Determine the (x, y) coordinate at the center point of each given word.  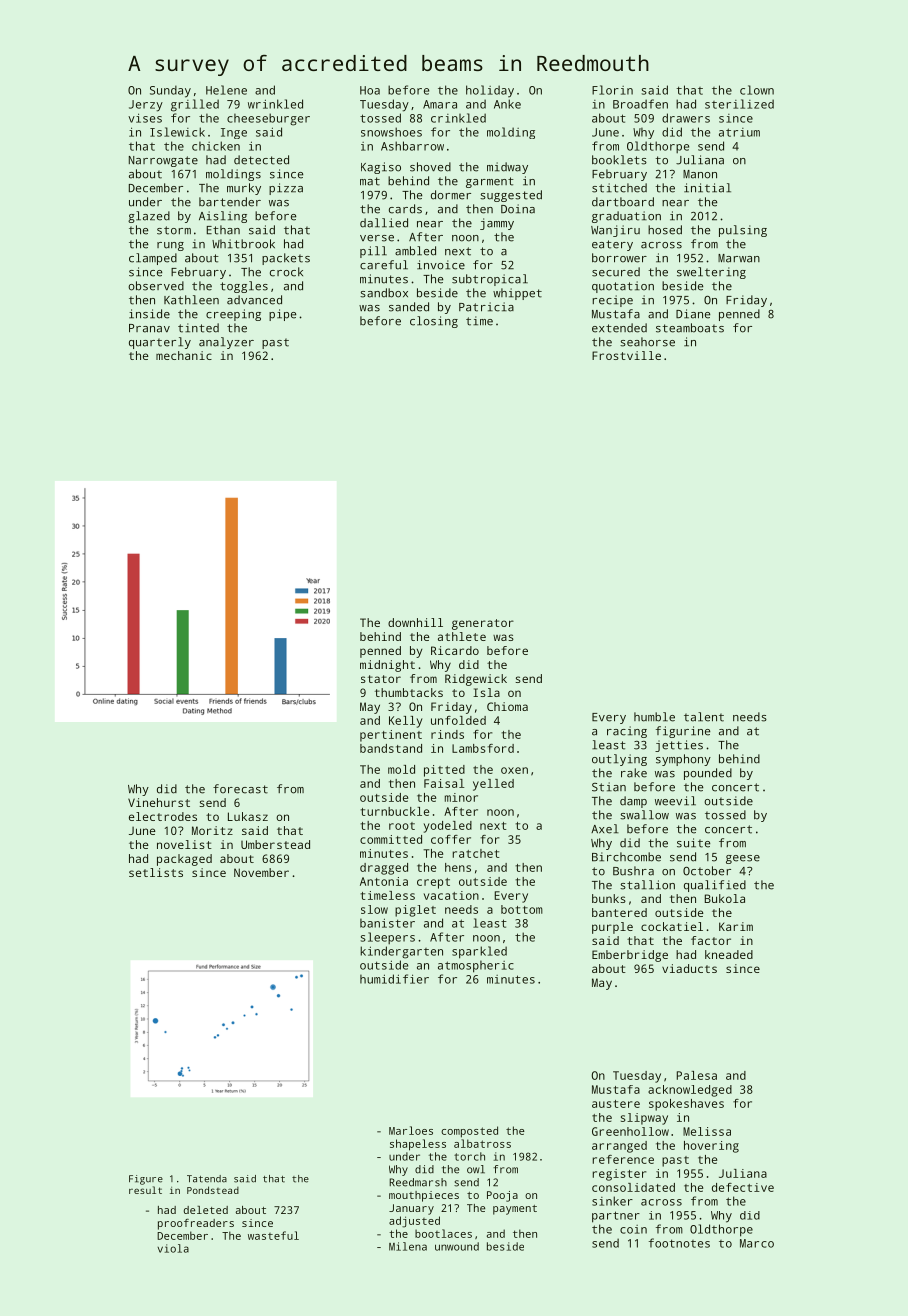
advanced (254, 300)
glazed (149, 217)
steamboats (690, 328)
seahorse (647, 342)
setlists (156, 872)
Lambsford (483, 748)
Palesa (697, 1075)
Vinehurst (159, 802)
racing (627, 732)
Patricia (486, 307)
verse (377, 238)
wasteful (273, 1235)
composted (469, 1132)
